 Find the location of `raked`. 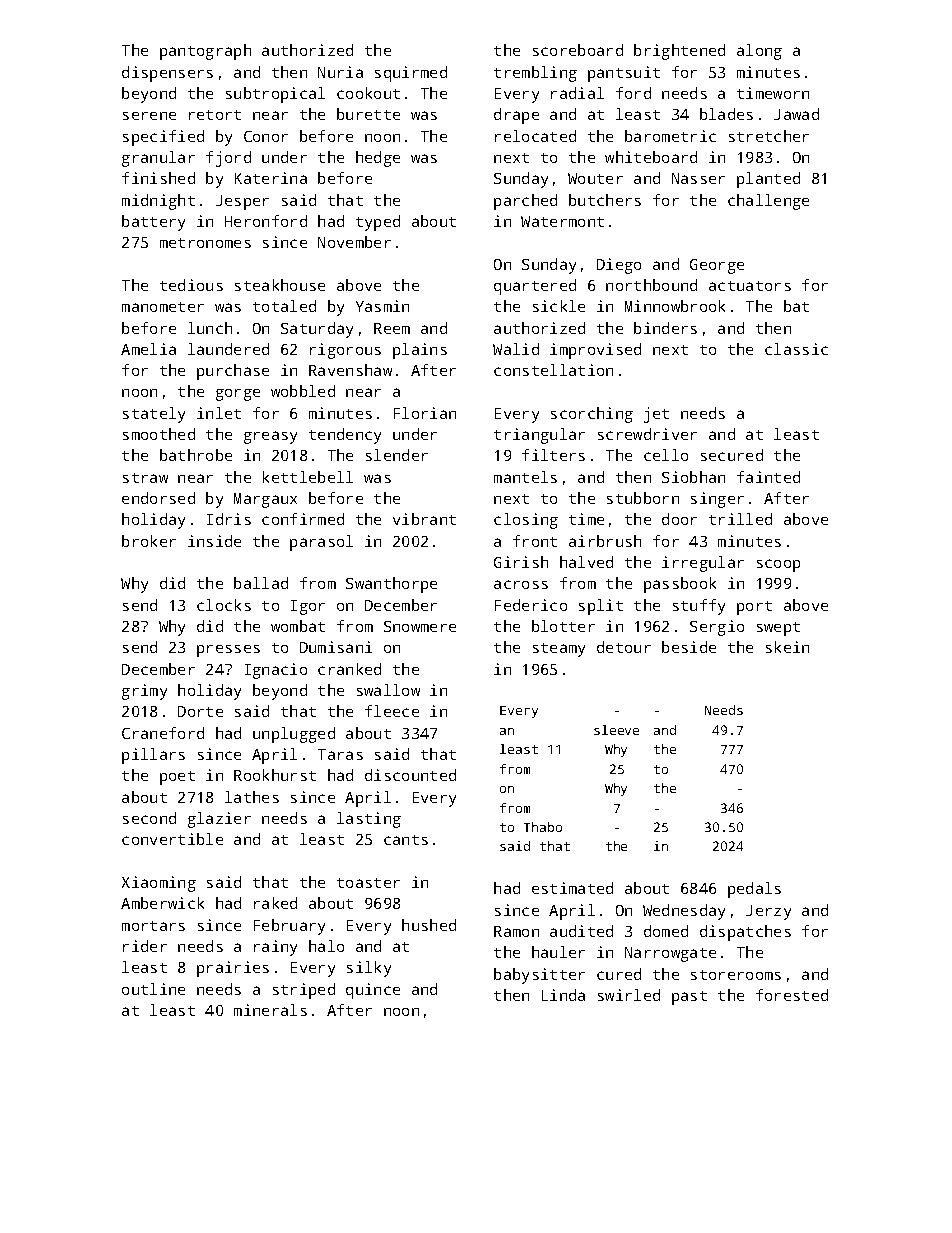

raked is located at coordinates (275, 903).
